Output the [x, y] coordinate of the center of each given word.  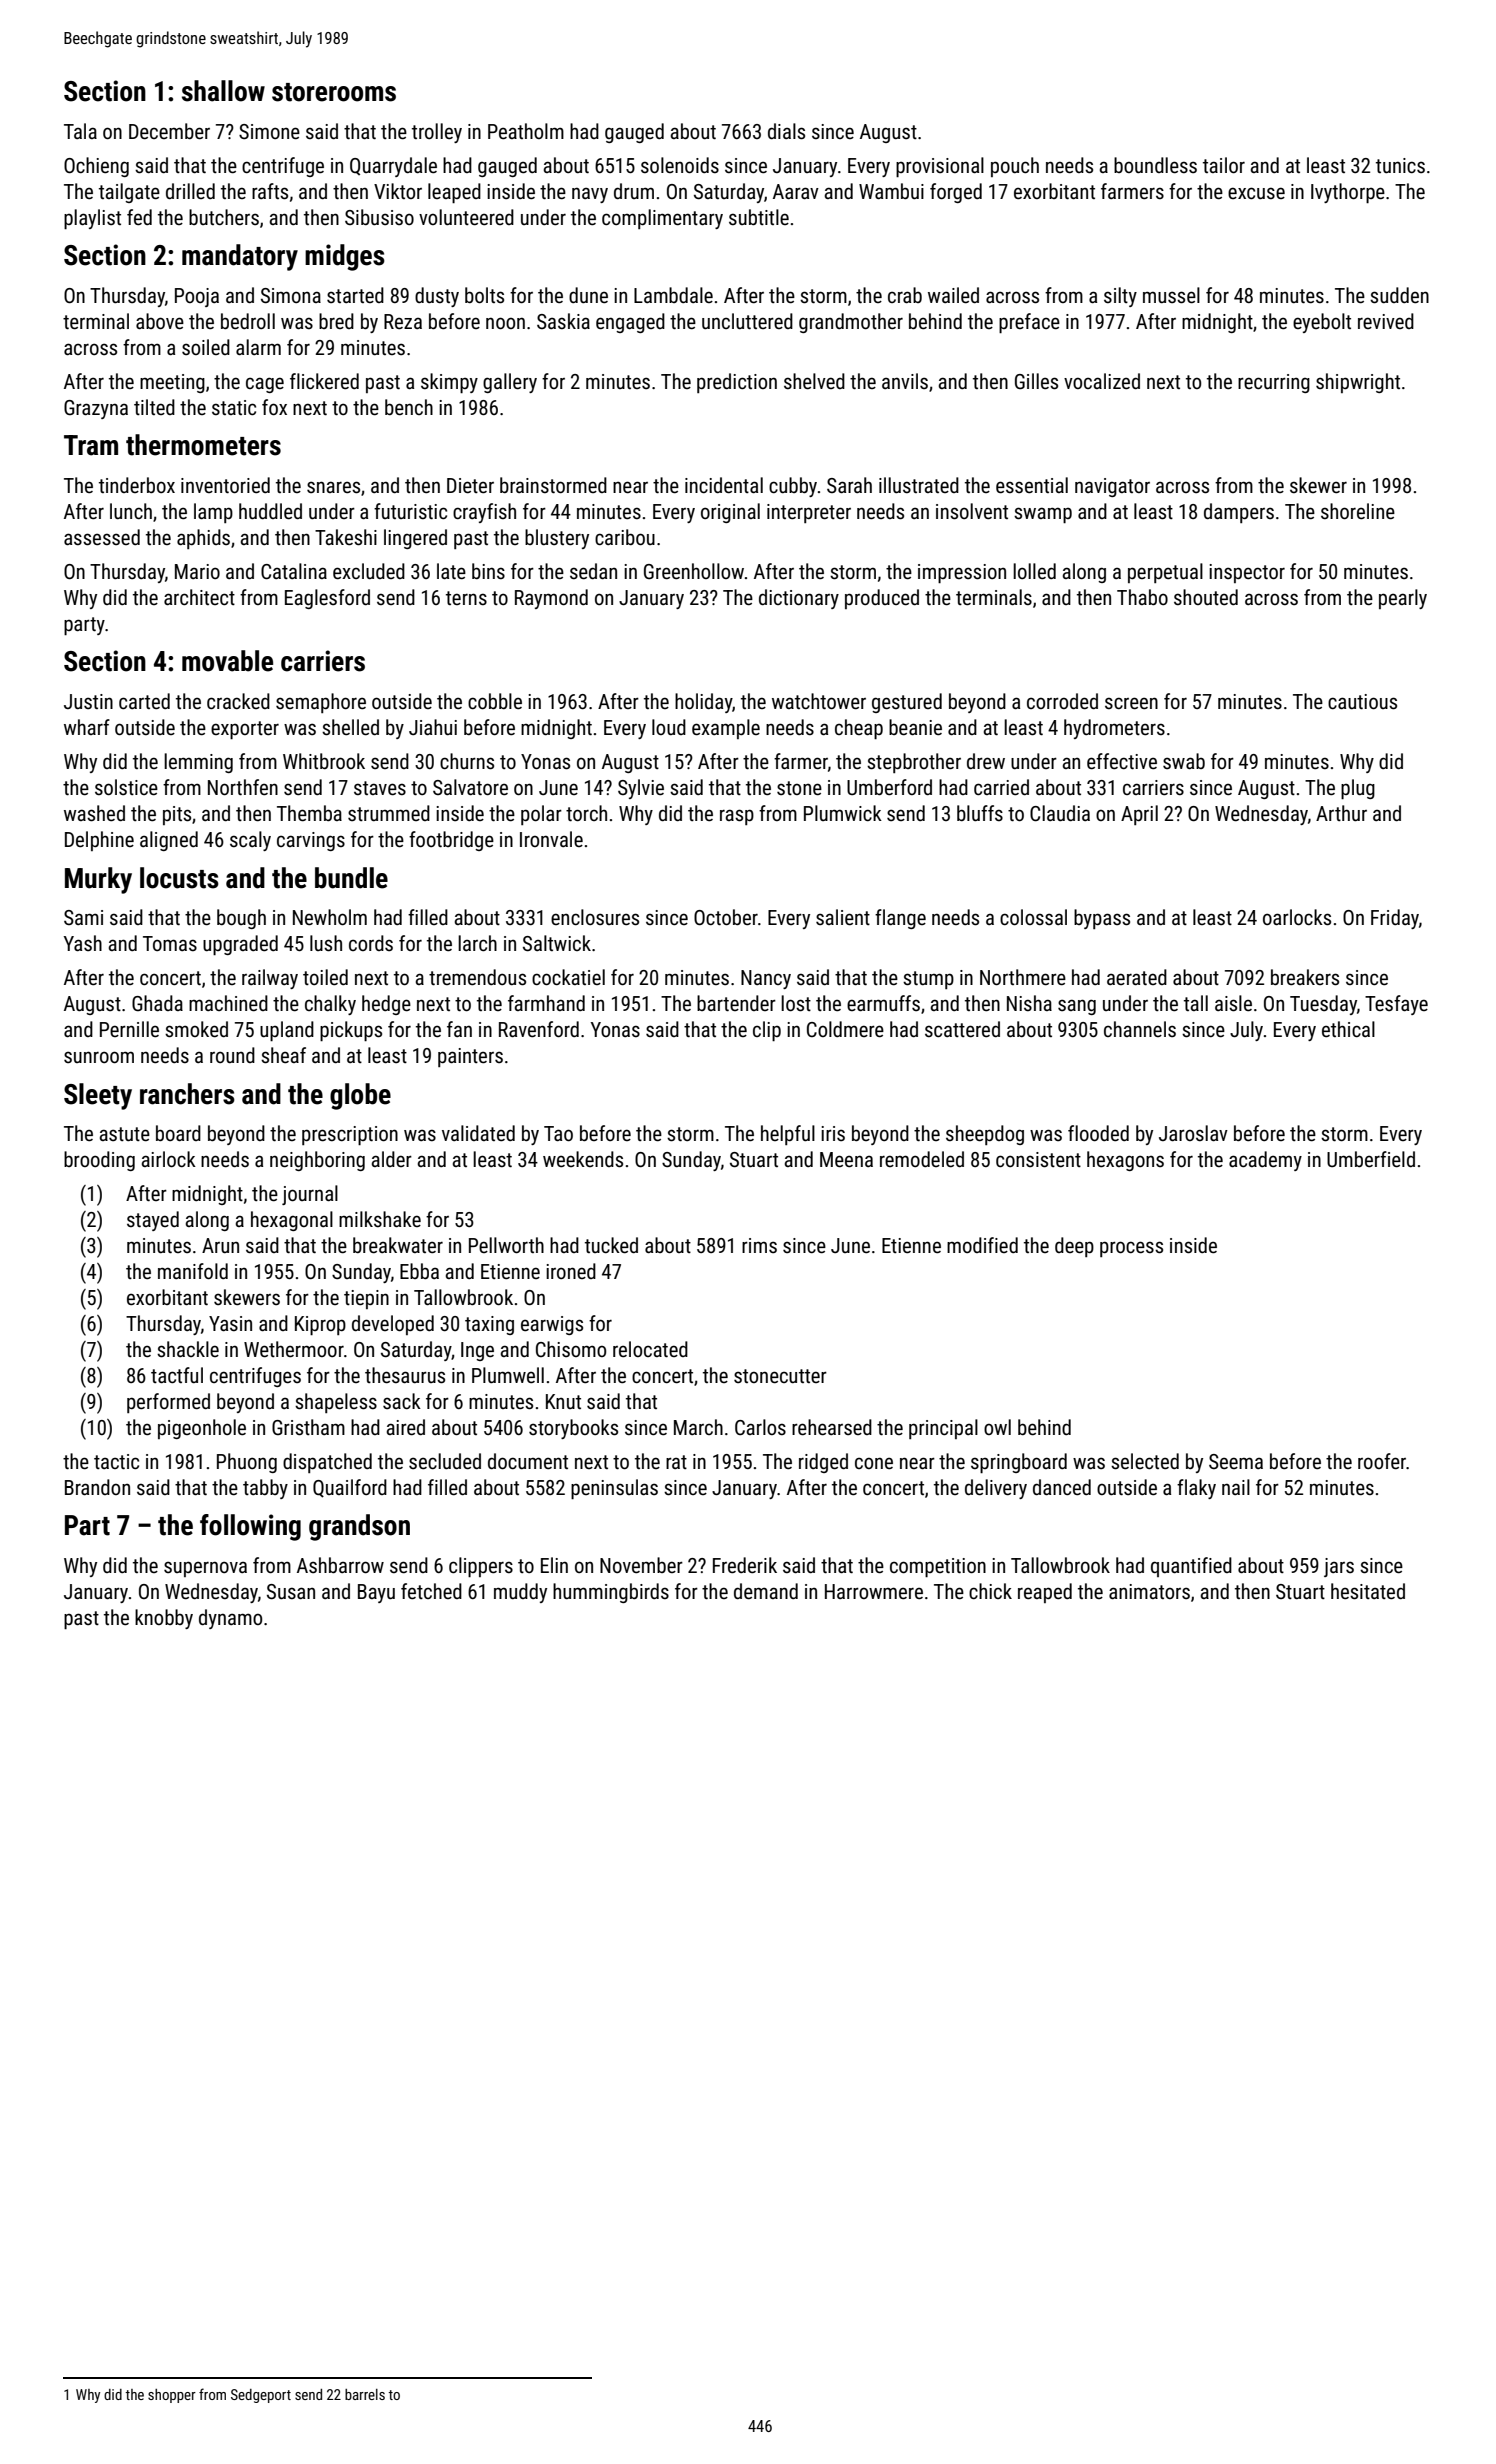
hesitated [1368, 1591]
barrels [365, 2394]
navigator [1112, 487]
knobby [164, 1619]
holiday [703, 703]
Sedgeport [261, 2396]
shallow [223, 91]
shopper [172, 2396]
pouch [1015, 167]
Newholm [330, 917]
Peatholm [526, 131]
